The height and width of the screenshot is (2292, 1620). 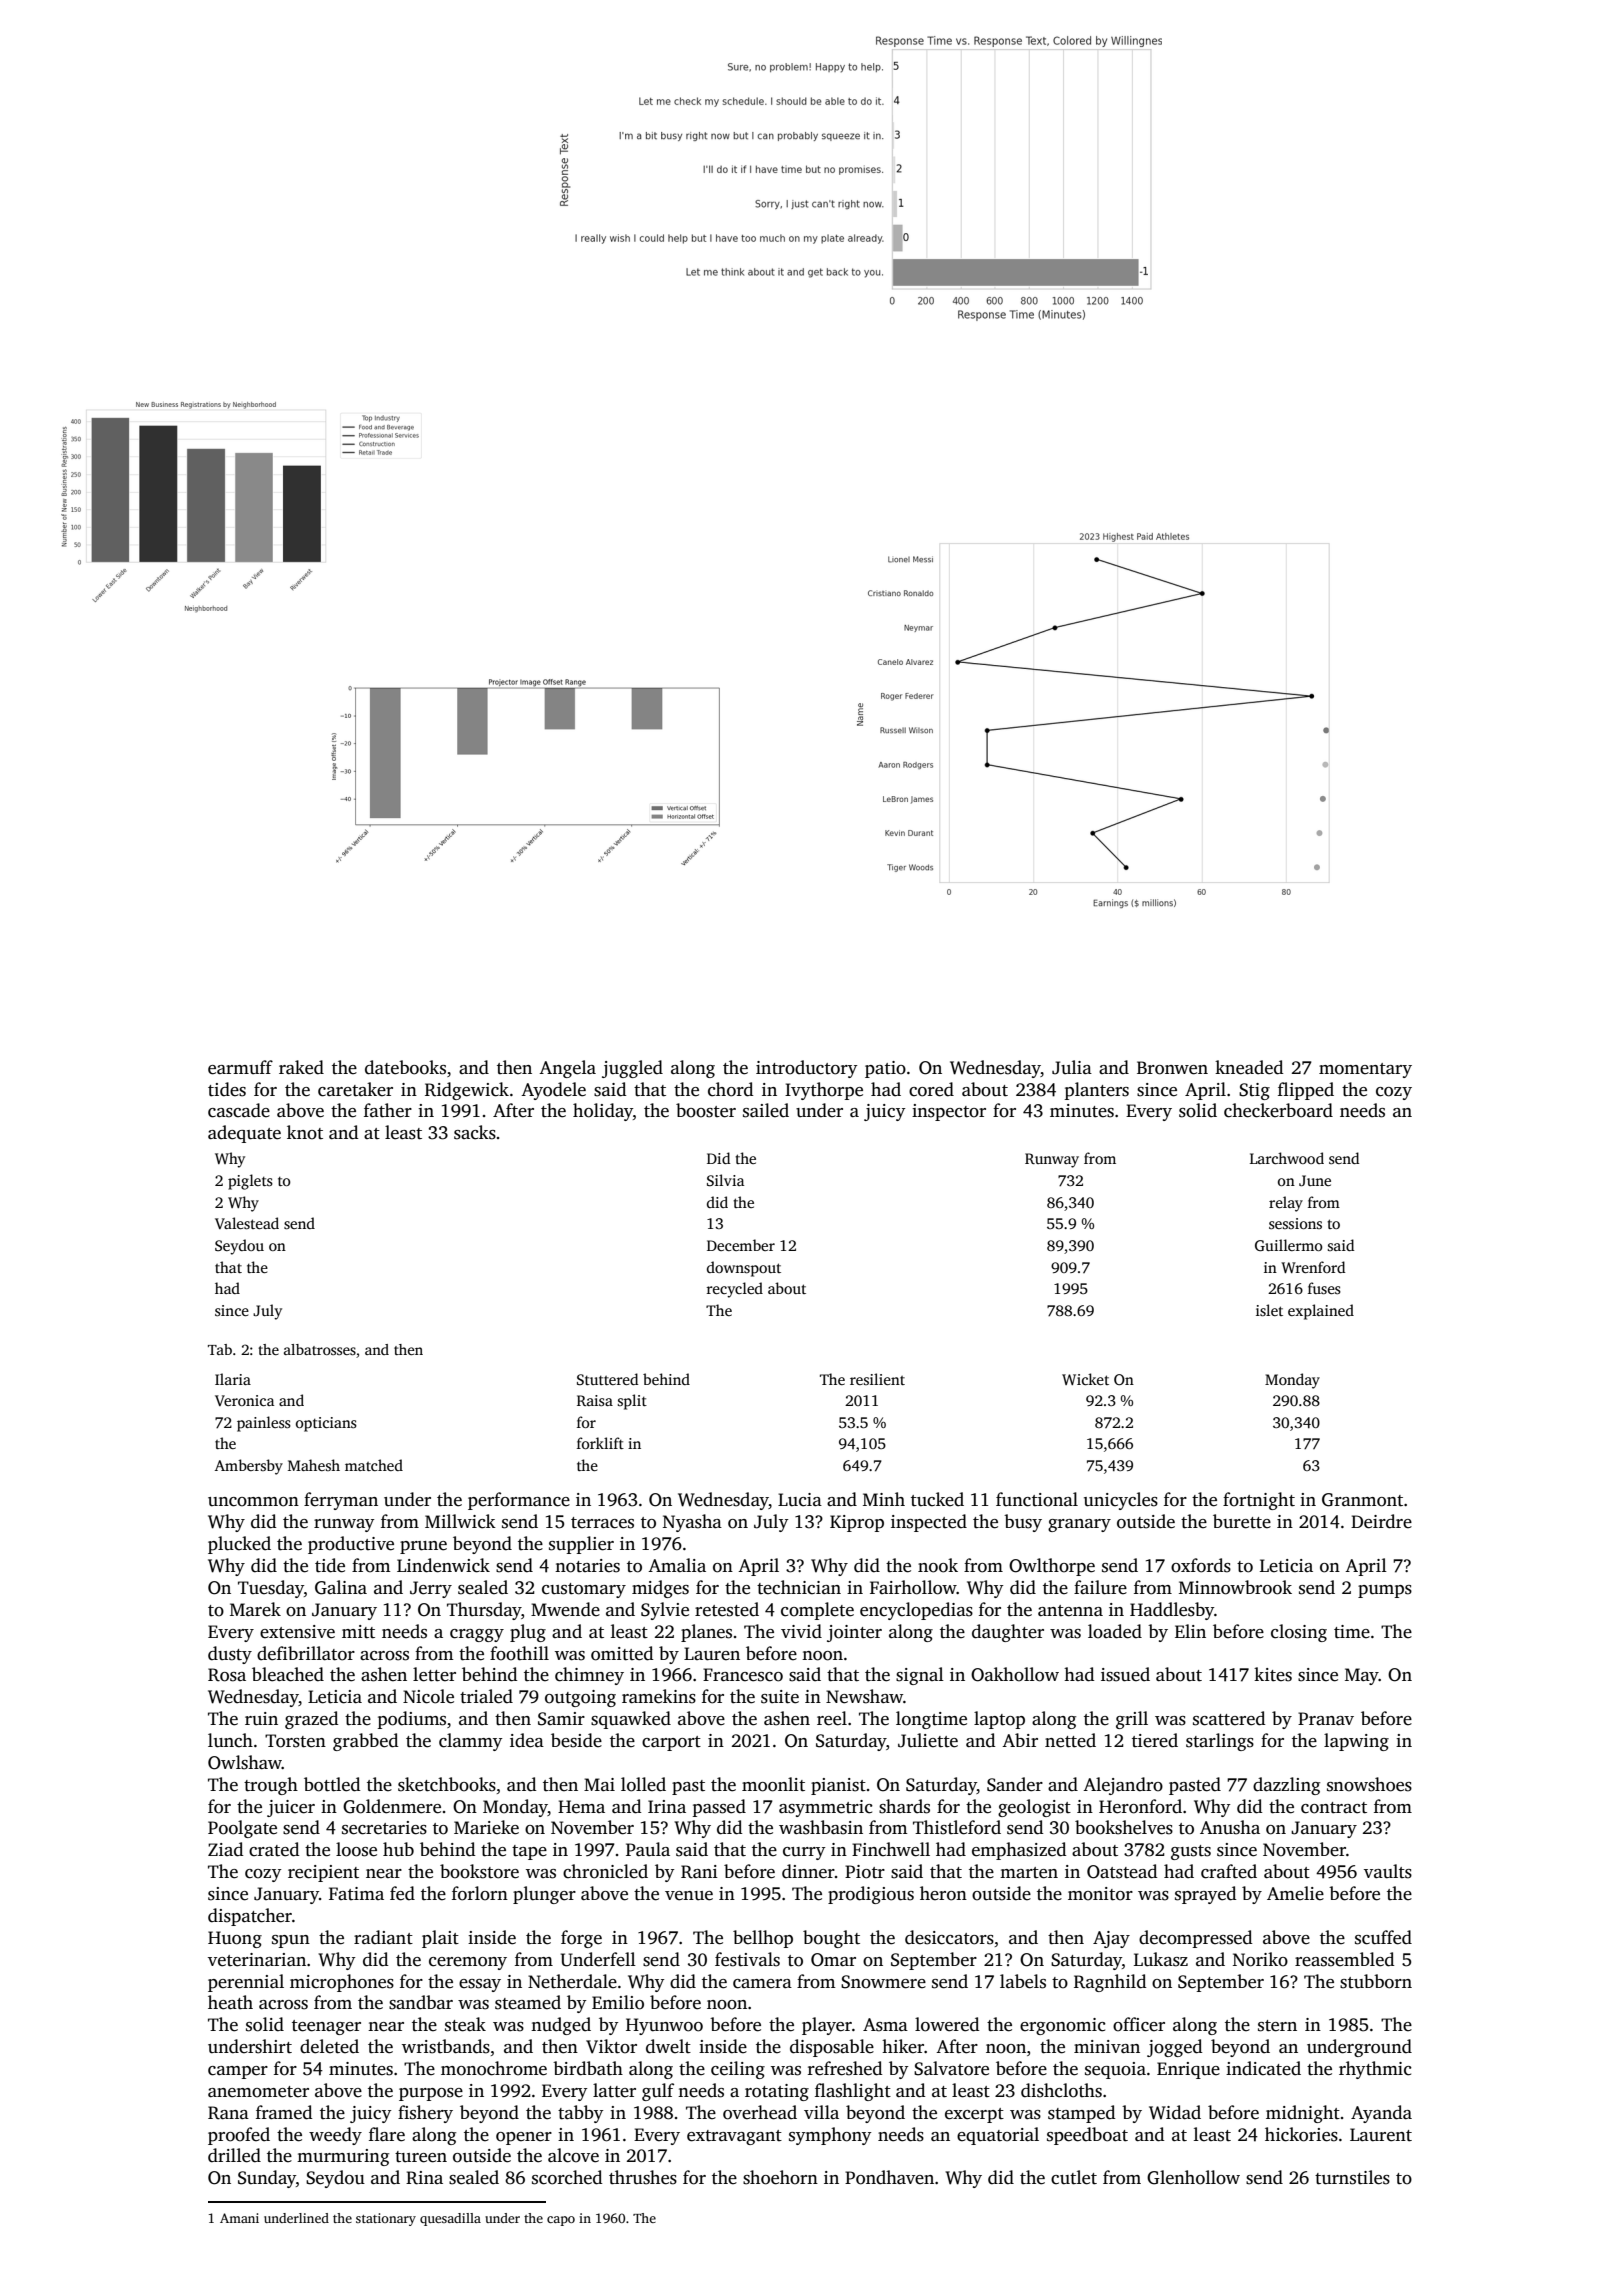 I want to click on Silvia, so click(x=725, y=1180).
